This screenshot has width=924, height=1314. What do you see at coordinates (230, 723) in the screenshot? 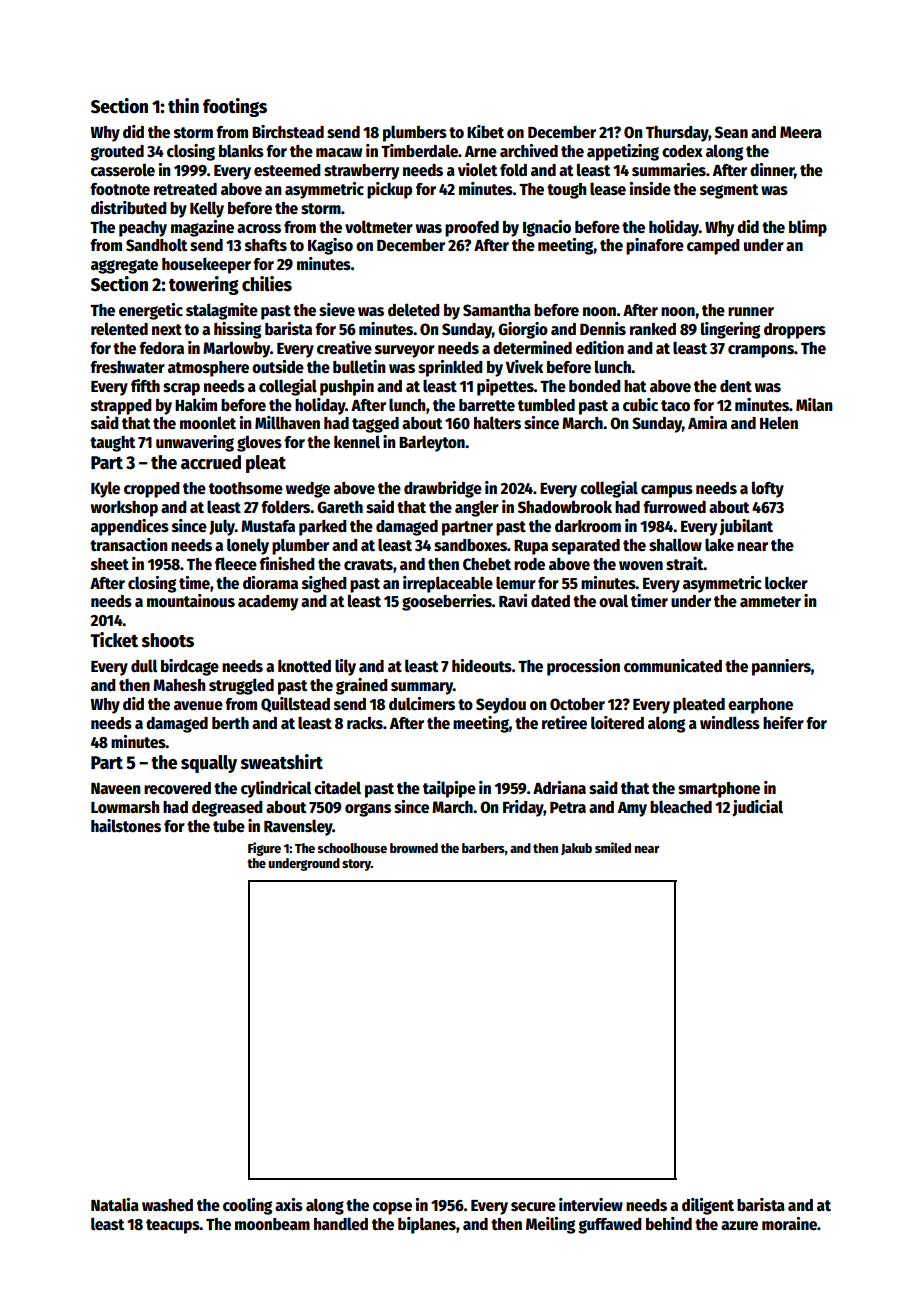
I see `berth` at bounding box center [230, 723].
